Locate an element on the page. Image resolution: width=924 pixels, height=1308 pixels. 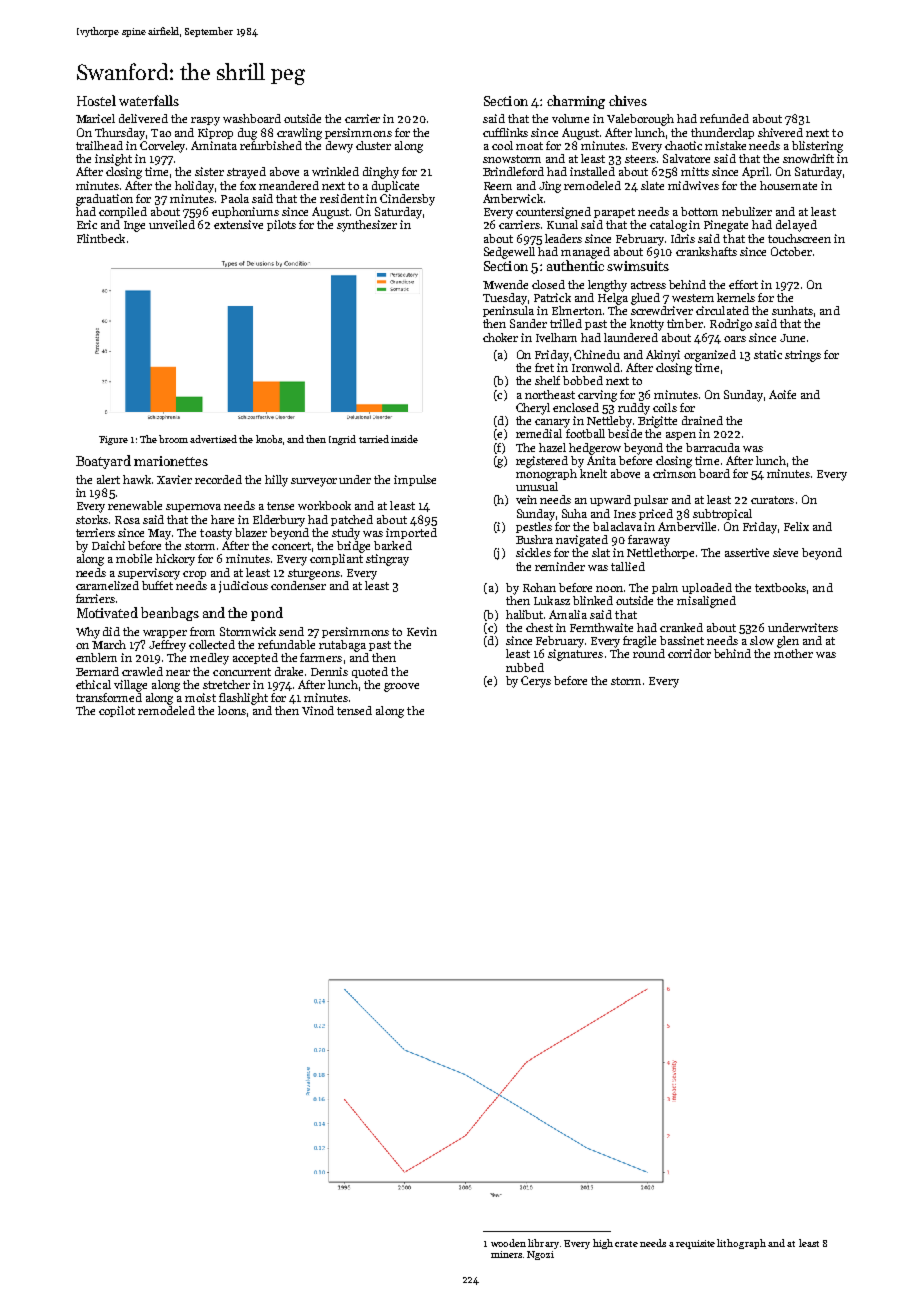
raspy is located at coordinates (205, 121).
